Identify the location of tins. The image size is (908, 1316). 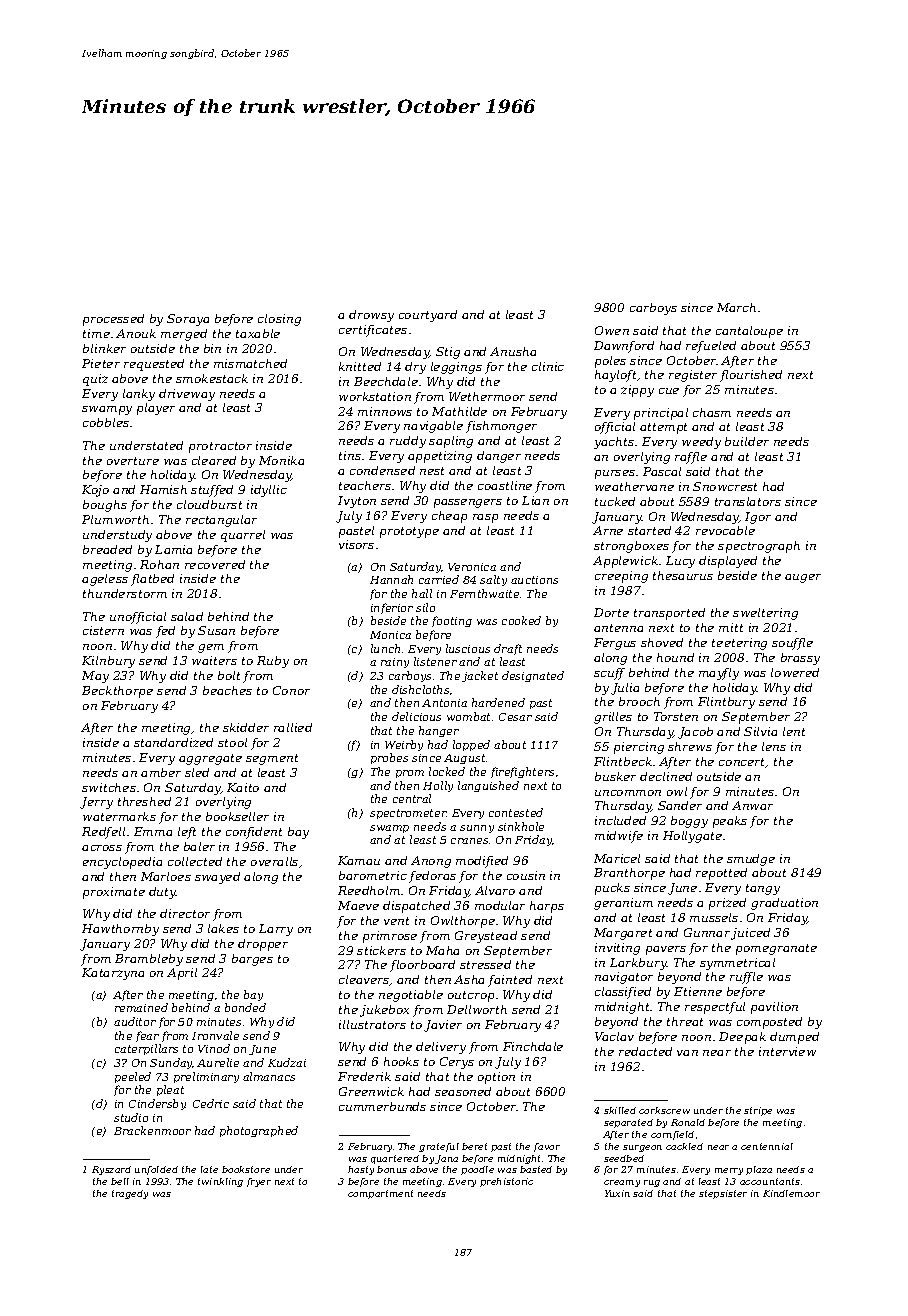
(350, 455).
